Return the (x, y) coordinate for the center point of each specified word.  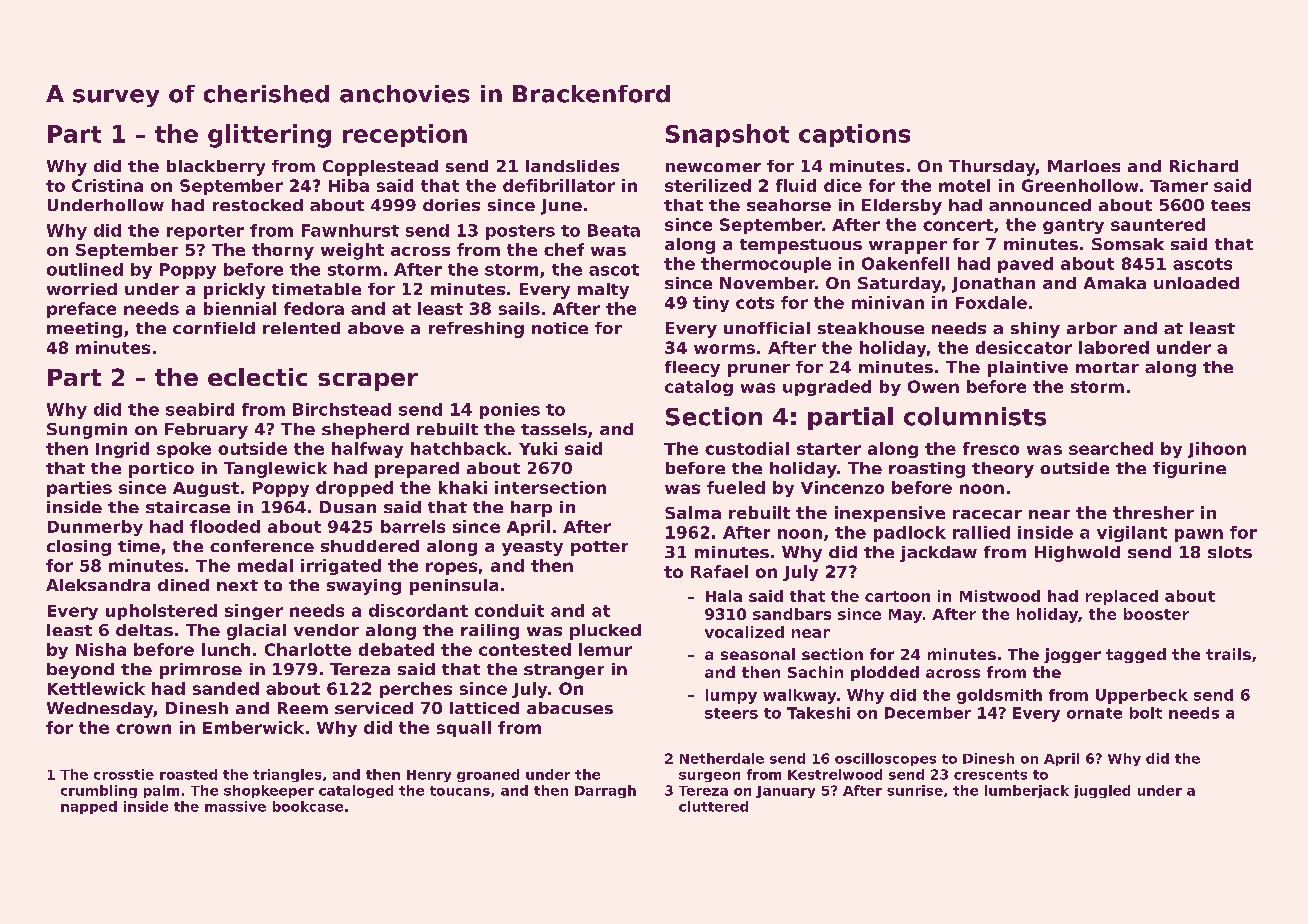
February (206, 431)
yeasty (532, 548)
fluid (796, 185)
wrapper (908, 247)
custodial (747, 448)
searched (1111, 448)
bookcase (308, 806)
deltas (144, 630)
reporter (205, 232)
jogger (1072, 655)
